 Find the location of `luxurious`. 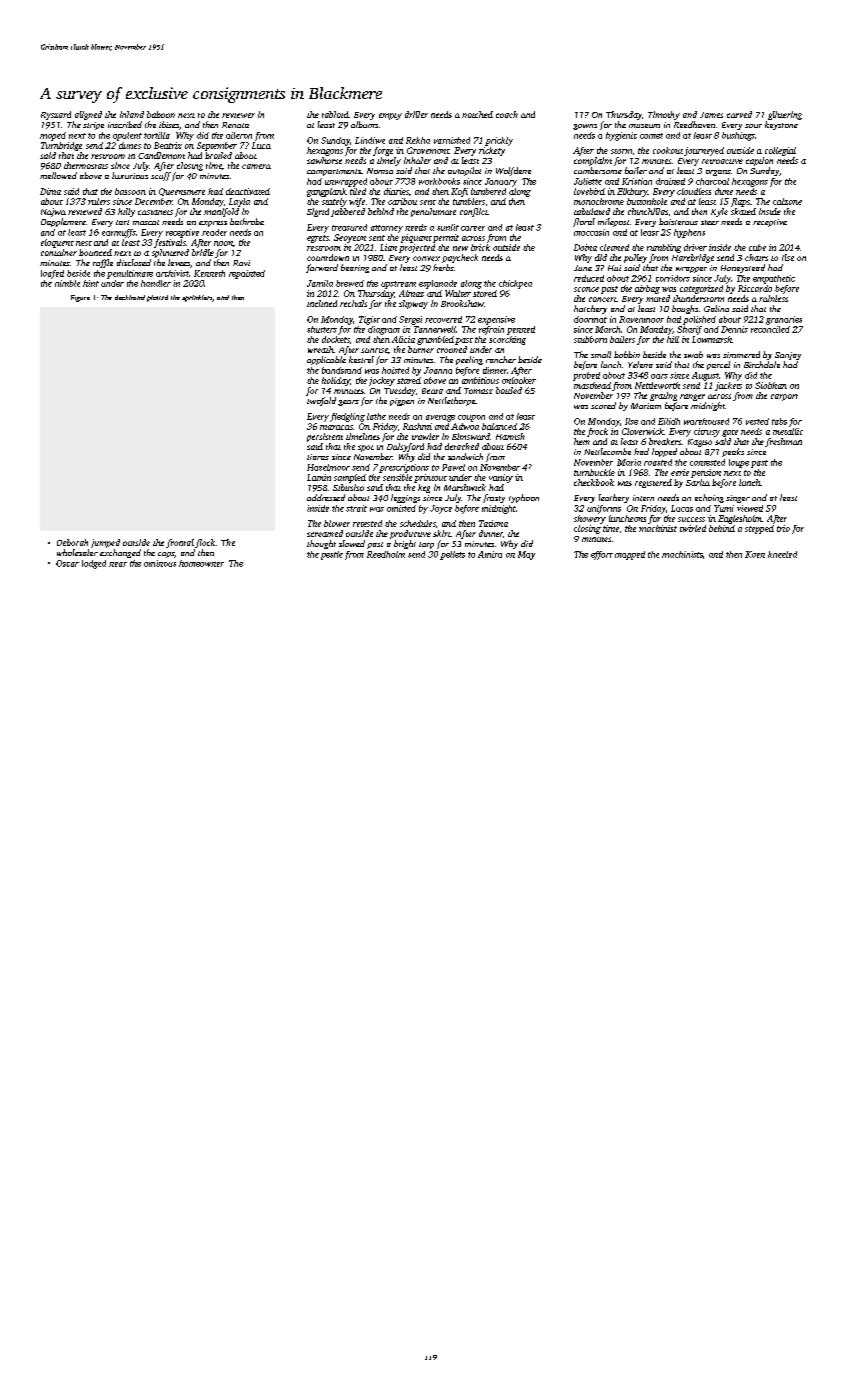

luxurious is located at coordinates (130, 175).
